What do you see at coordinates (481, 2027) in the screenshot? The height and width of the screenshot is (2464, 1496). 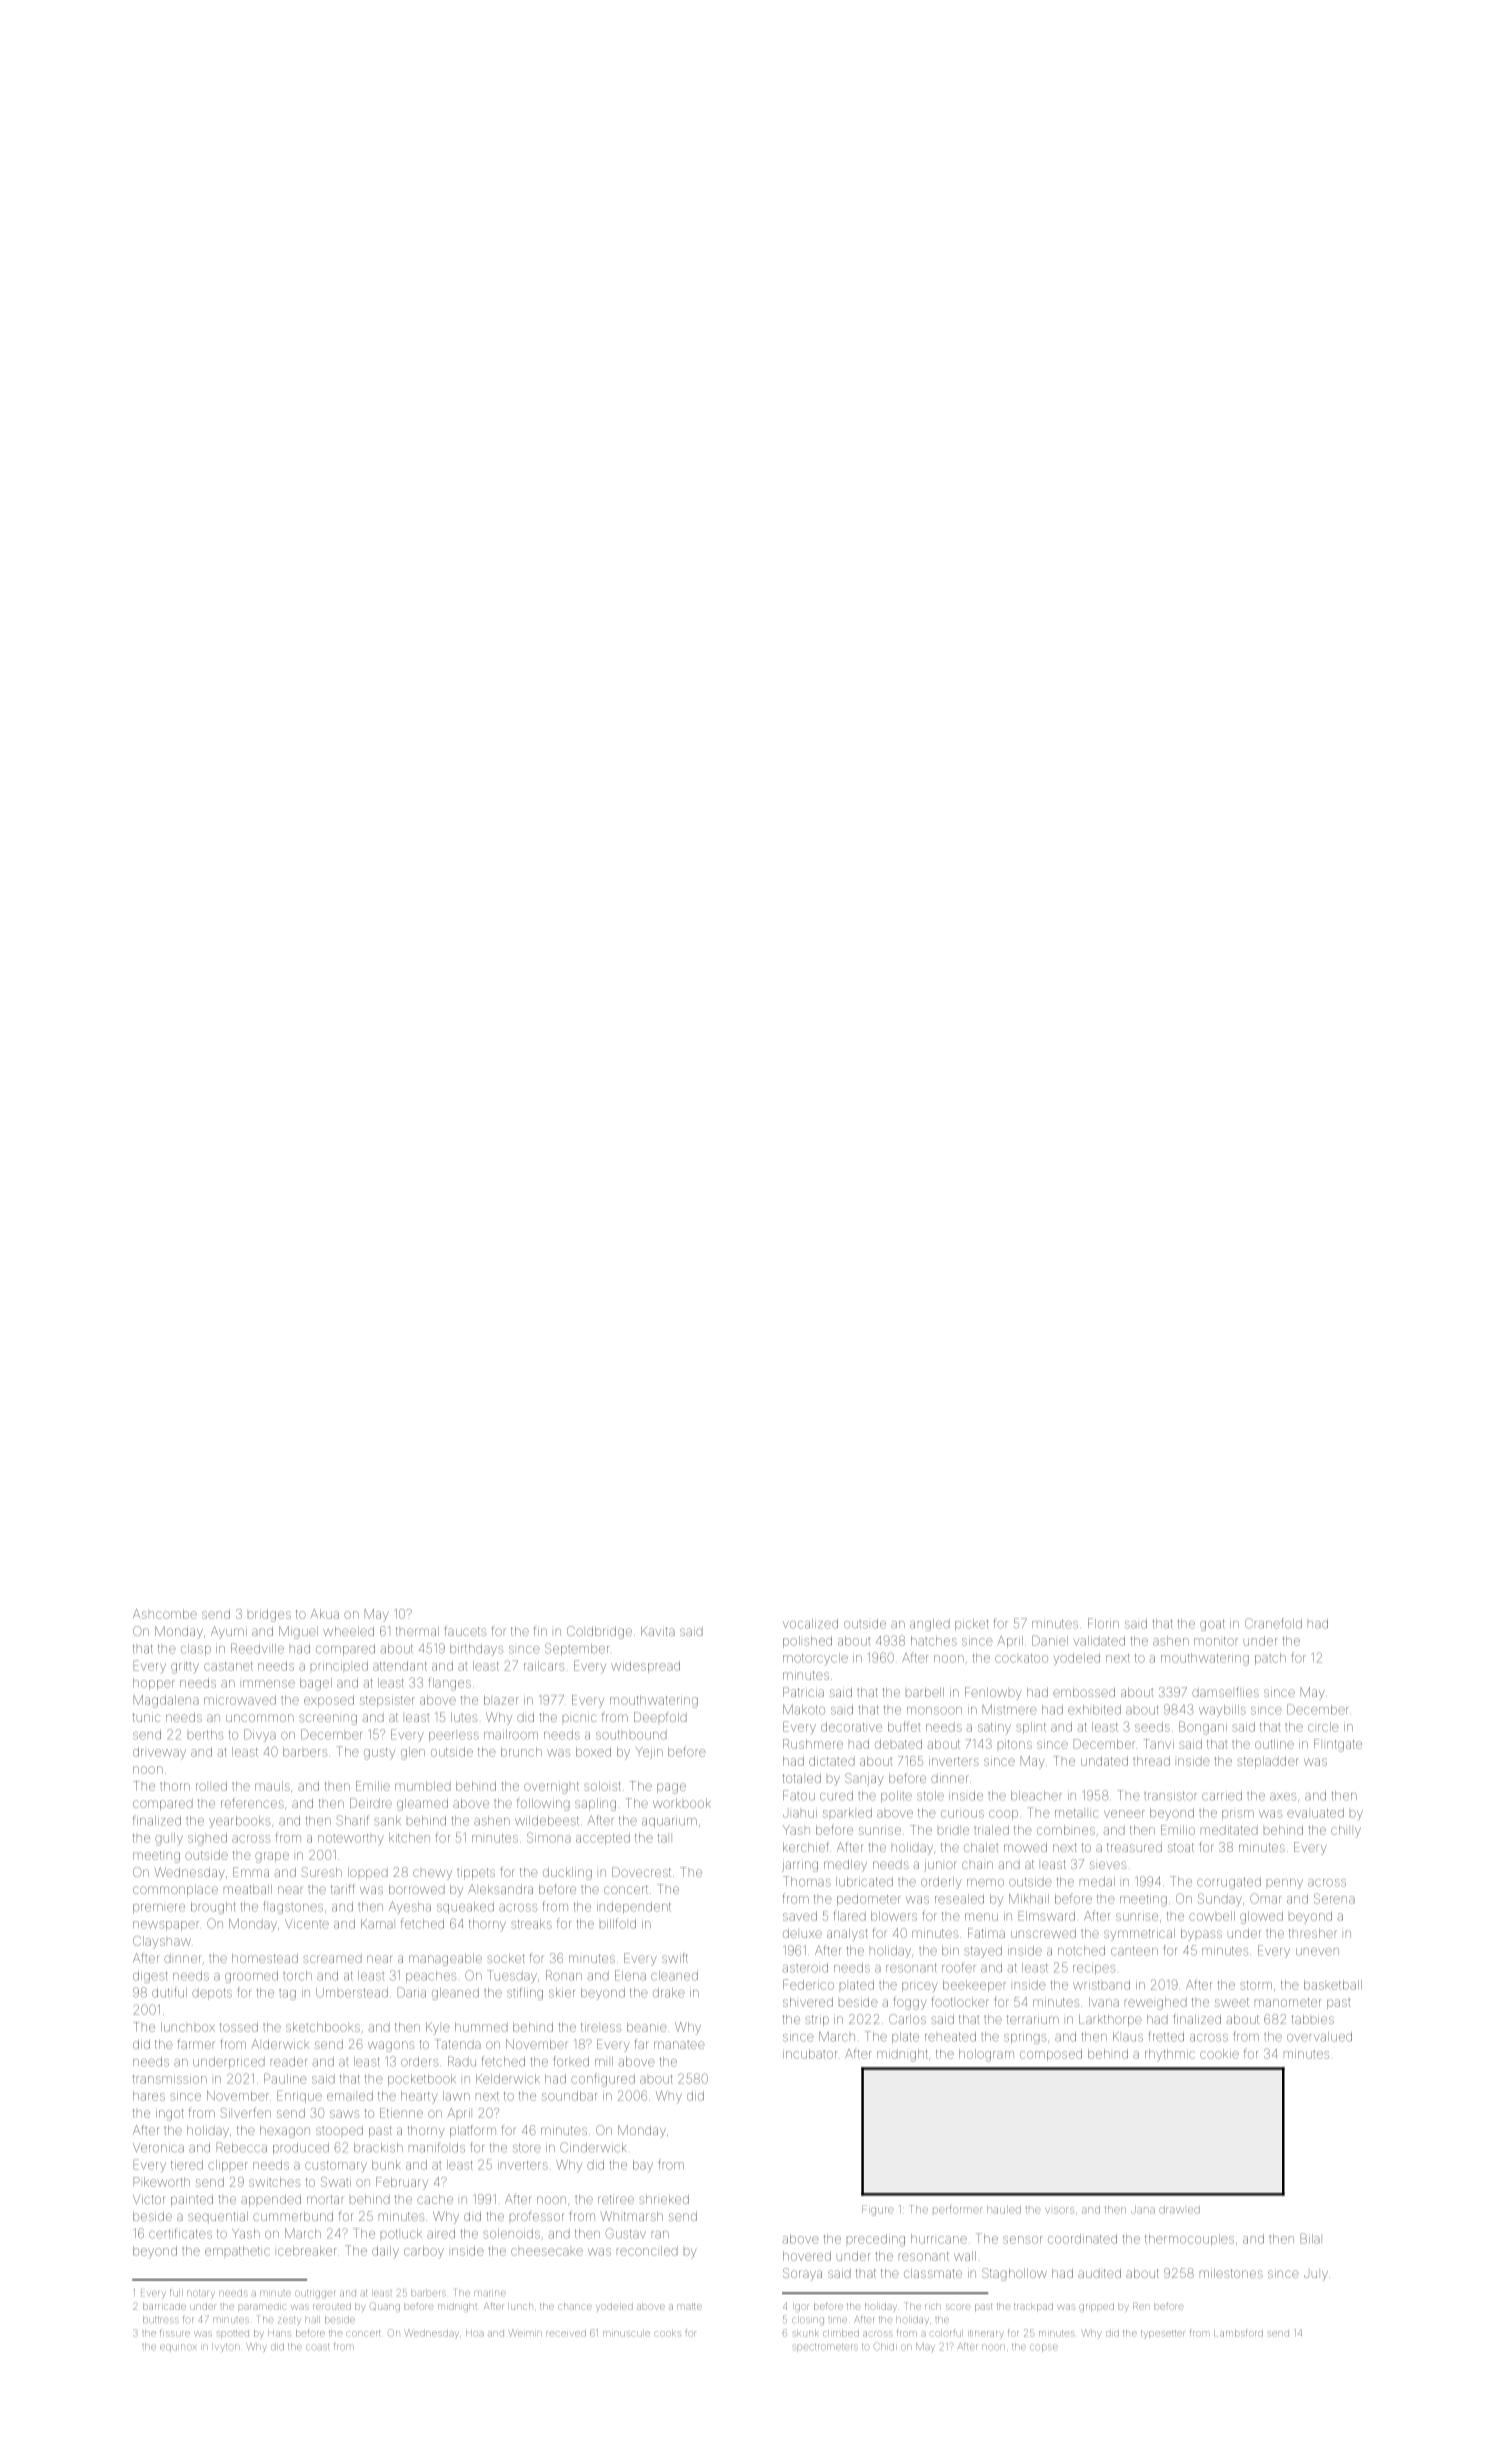 I see `hummed` at bounding box center [481, 2027].
